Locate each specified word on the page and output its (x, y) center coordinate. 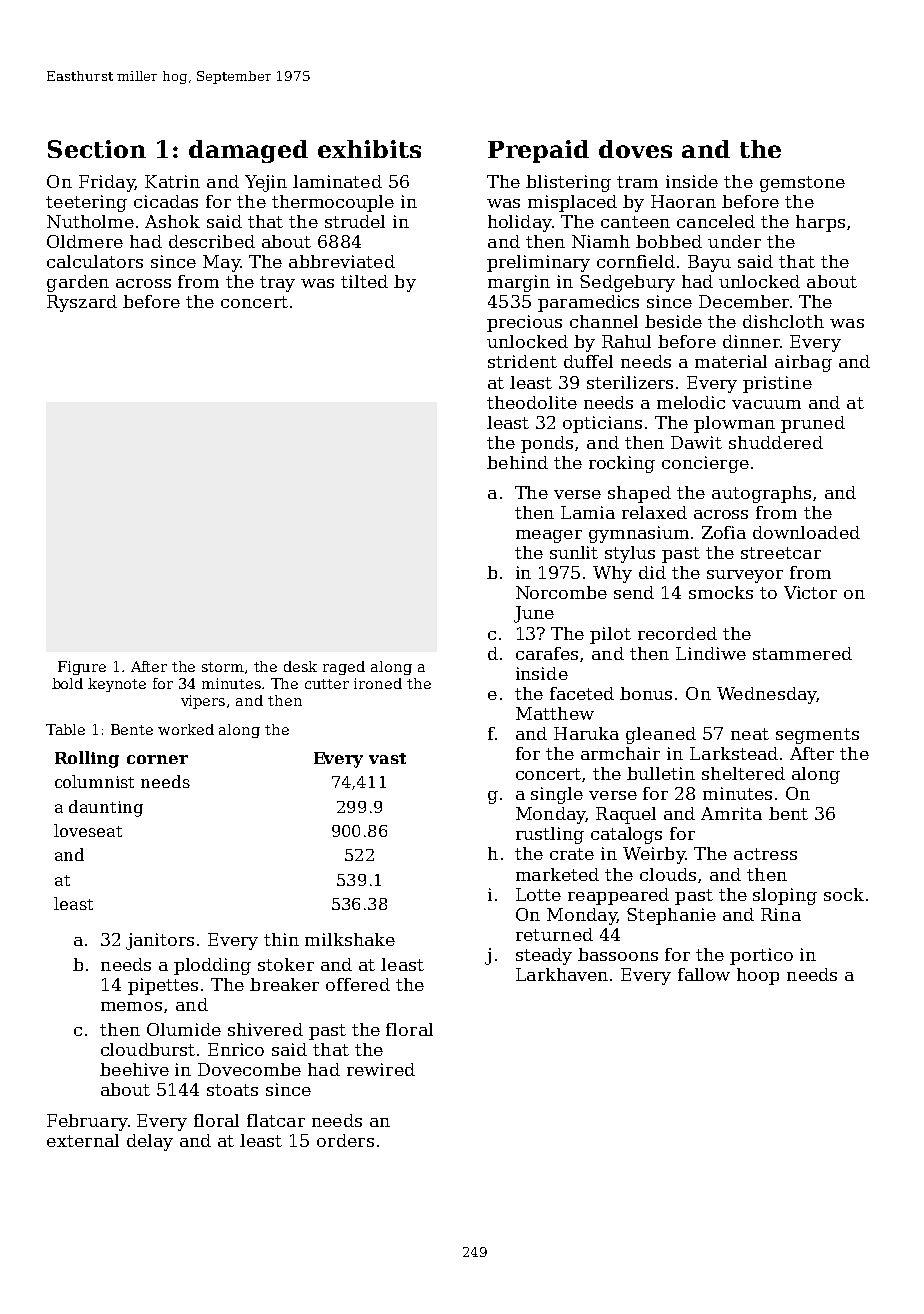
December (744, 301)
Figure (82, 668)
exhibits (369, 149)
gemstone (802, 184)
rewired (381, 1069)
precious (524, 323)
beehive (134, 1069)
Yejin (266, 183)
